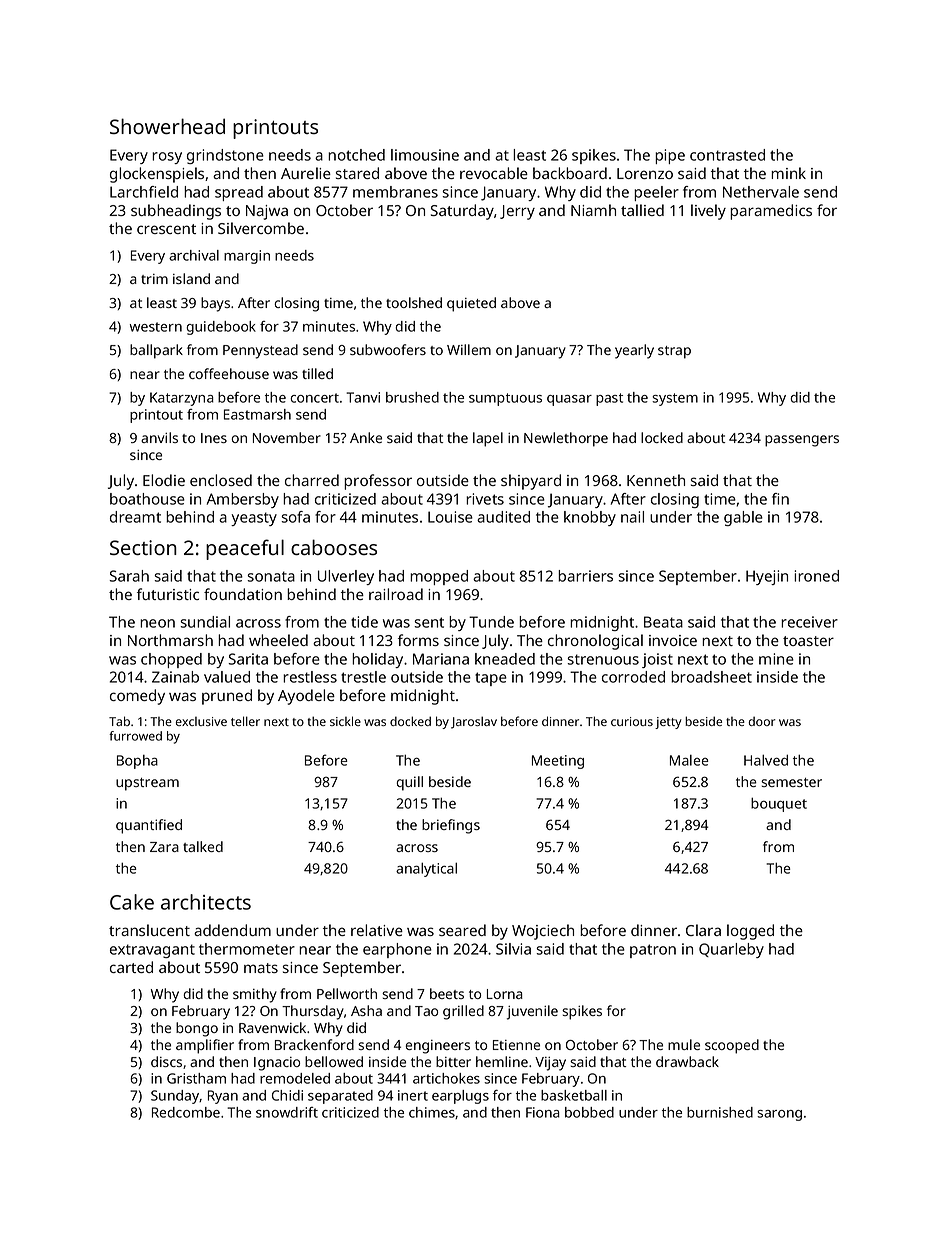 The image size is (952, 1233). Describe the element at coordinates (149, 930) in the page. I see `translucent` at that location.
